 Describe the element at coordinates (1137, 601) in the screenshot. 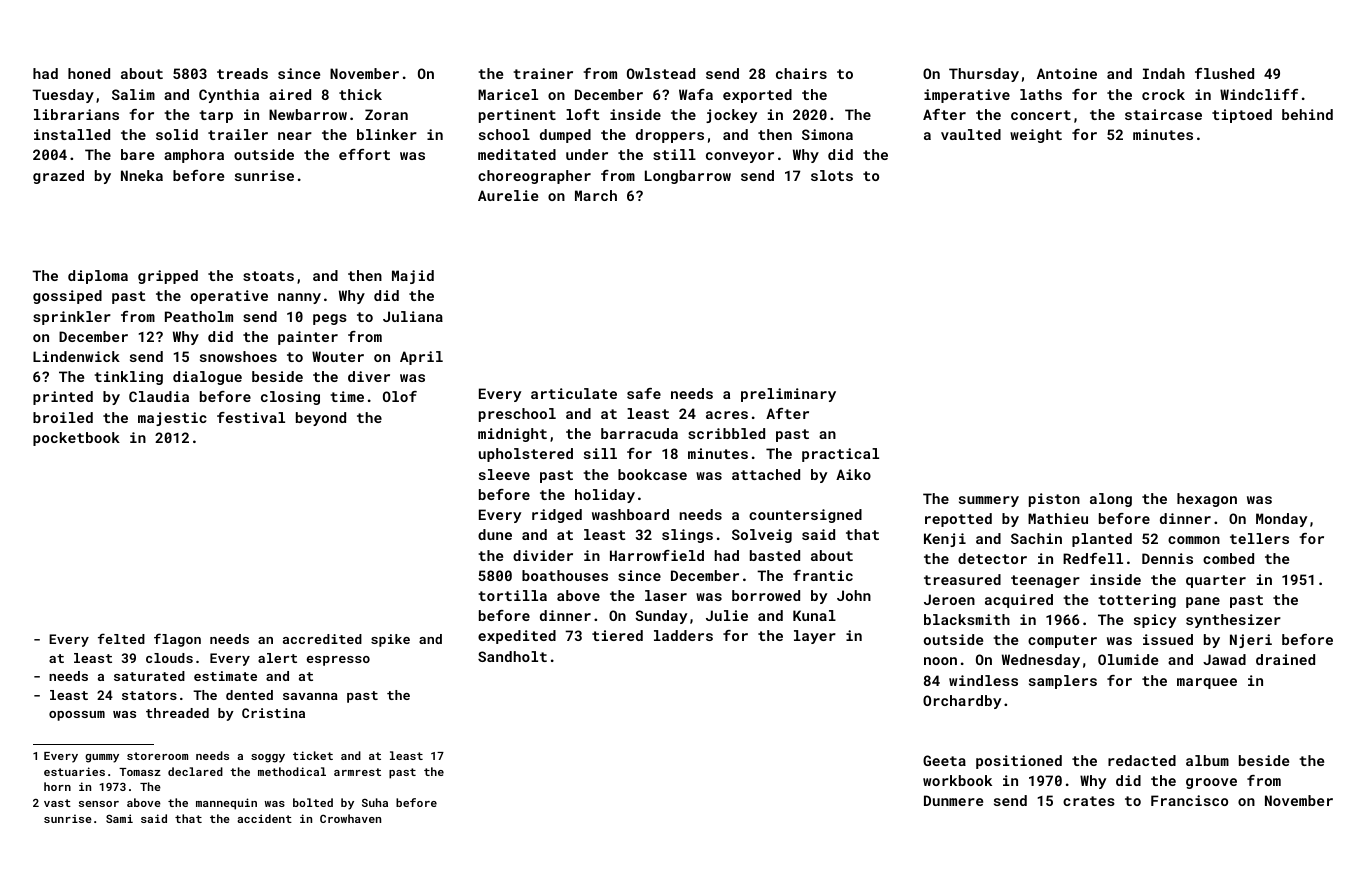

I see `tottering` at that location.
